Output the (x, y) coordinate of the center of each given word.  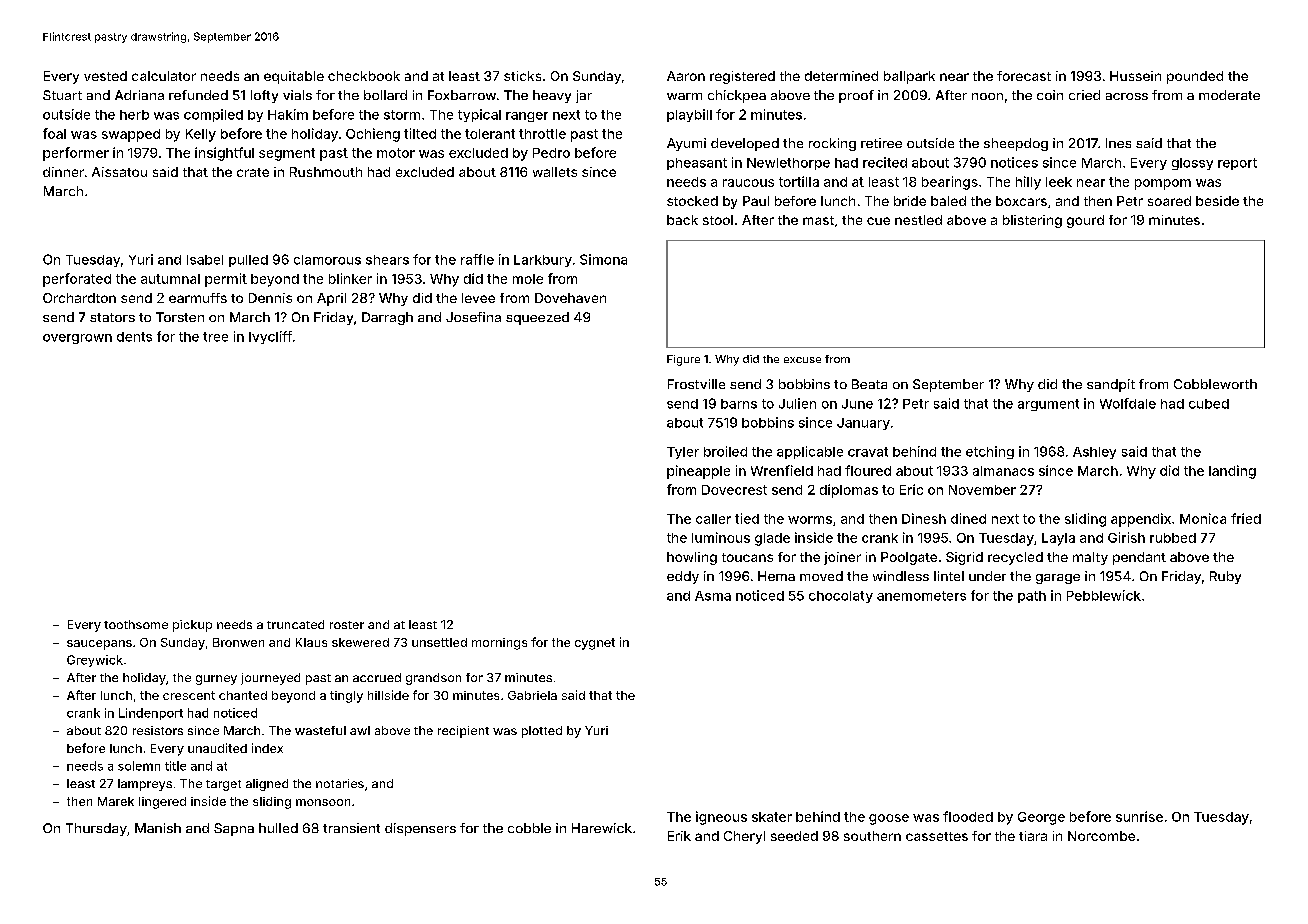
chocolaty (841, 597)
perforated (77, 280)
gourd (1085, 221)
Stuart (62, 95)
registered (742, 77)
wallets (555, 172)
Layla (1058, 539)
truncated (295, 624)
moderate (1229, 95)
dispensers (420, 829)
